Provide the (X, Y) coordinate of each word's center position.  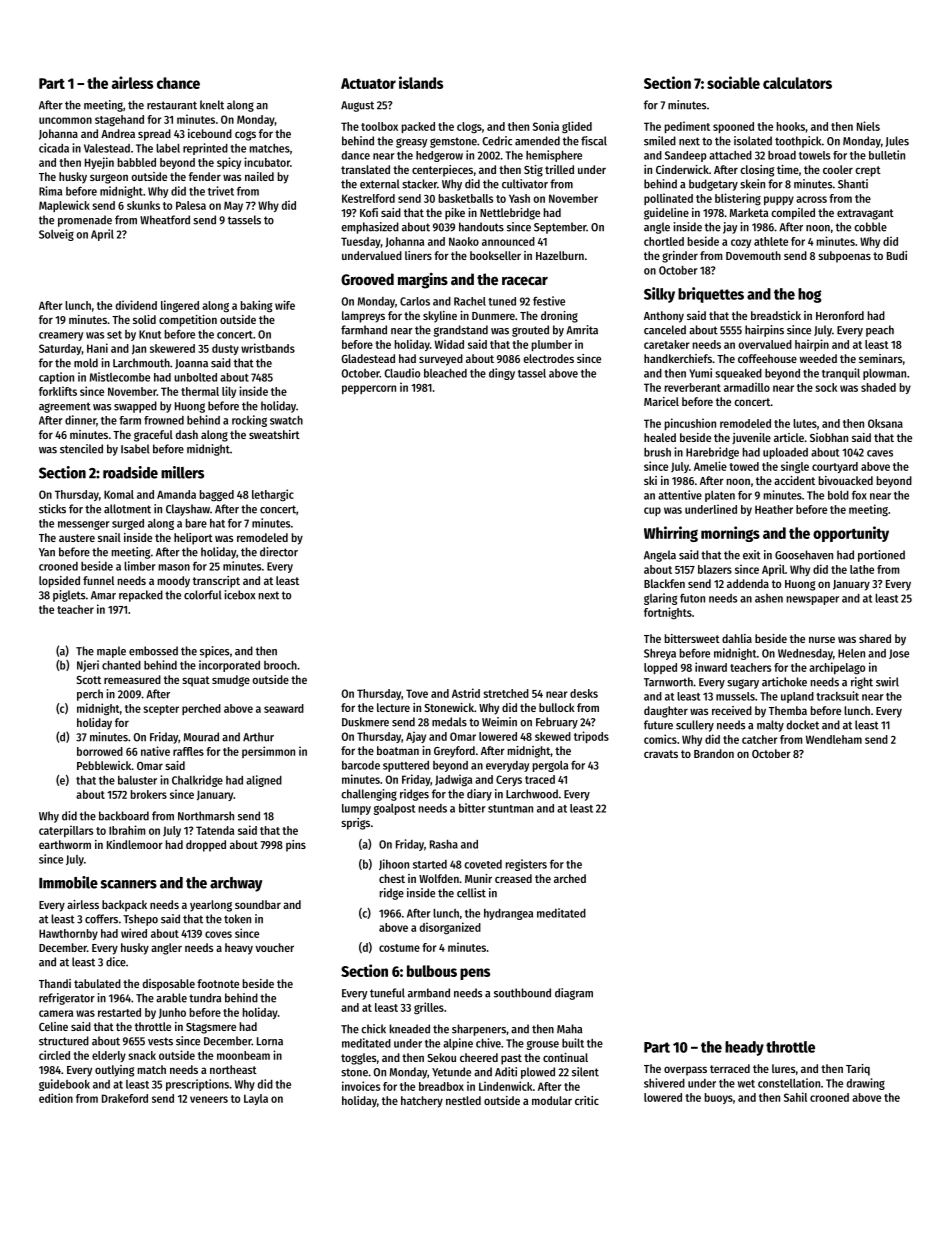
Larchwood (532, 794)
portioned (881, 556)
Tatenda (215, 830)
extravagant (865, 214)
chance (178, 83)
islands (421, 82)
